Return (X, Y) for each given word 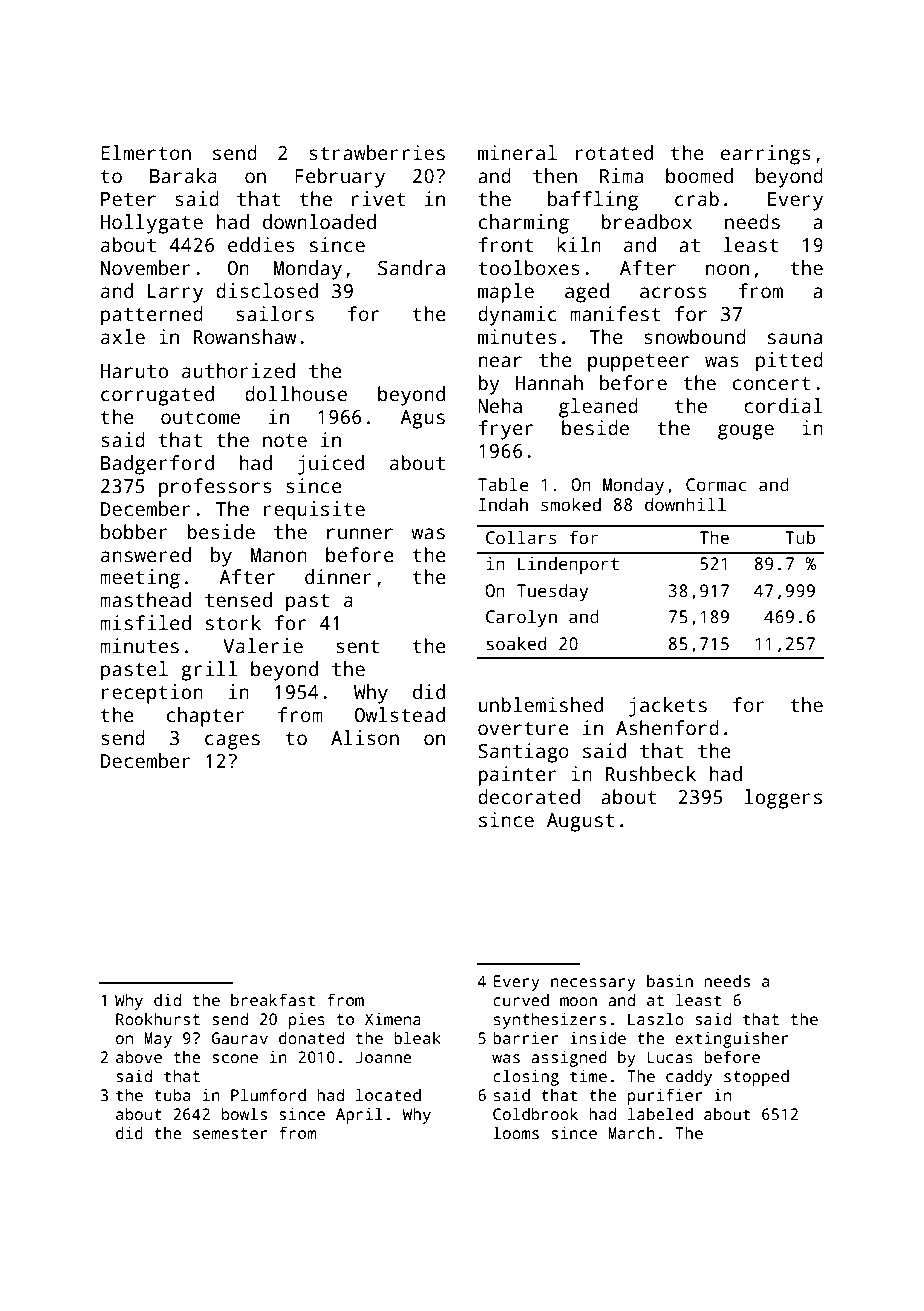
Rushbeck (651, 774)
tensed (238, 600)
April (359, 1115)
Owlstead (399, 715)
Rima (621, 176)
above (139, 1057)
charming (524, 224)
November (146, 268)
